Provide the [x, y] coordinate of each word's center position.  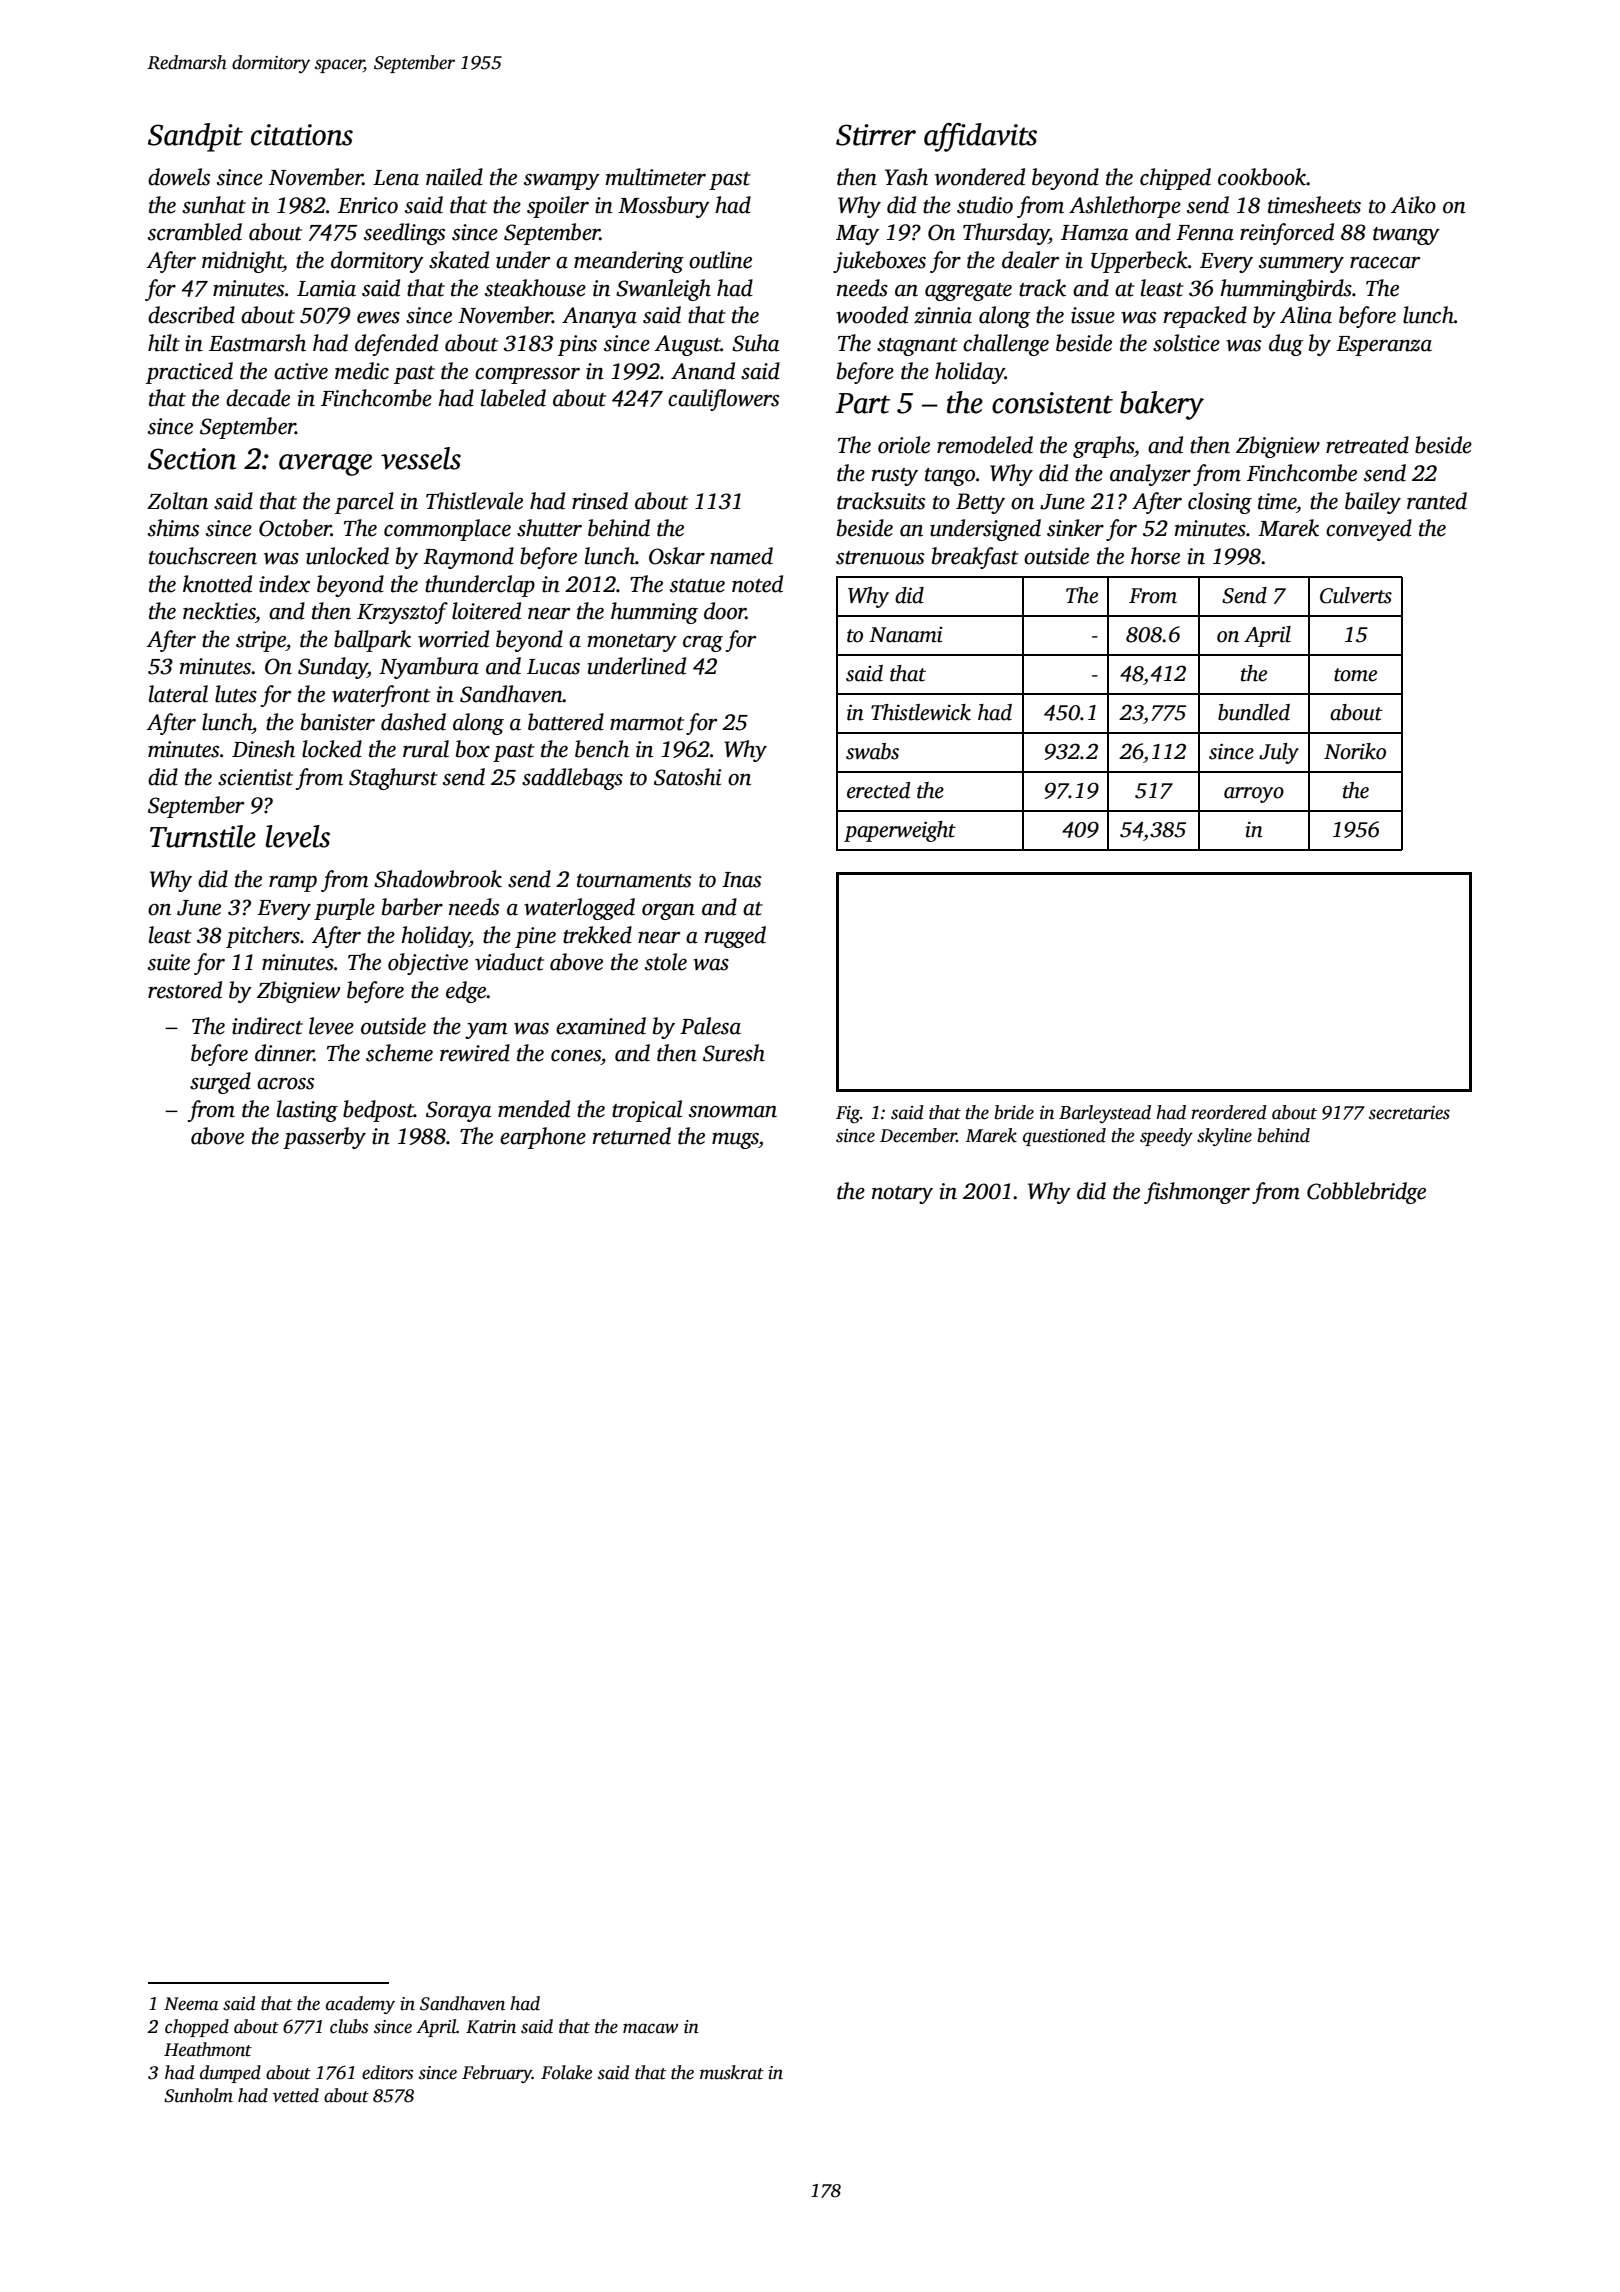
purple [344, 909]
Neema [191, 2004]
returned [632, 1136]
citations [302, 135]
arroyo [1254, 795]
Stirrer [876, 135]
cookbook [1262, 177]
